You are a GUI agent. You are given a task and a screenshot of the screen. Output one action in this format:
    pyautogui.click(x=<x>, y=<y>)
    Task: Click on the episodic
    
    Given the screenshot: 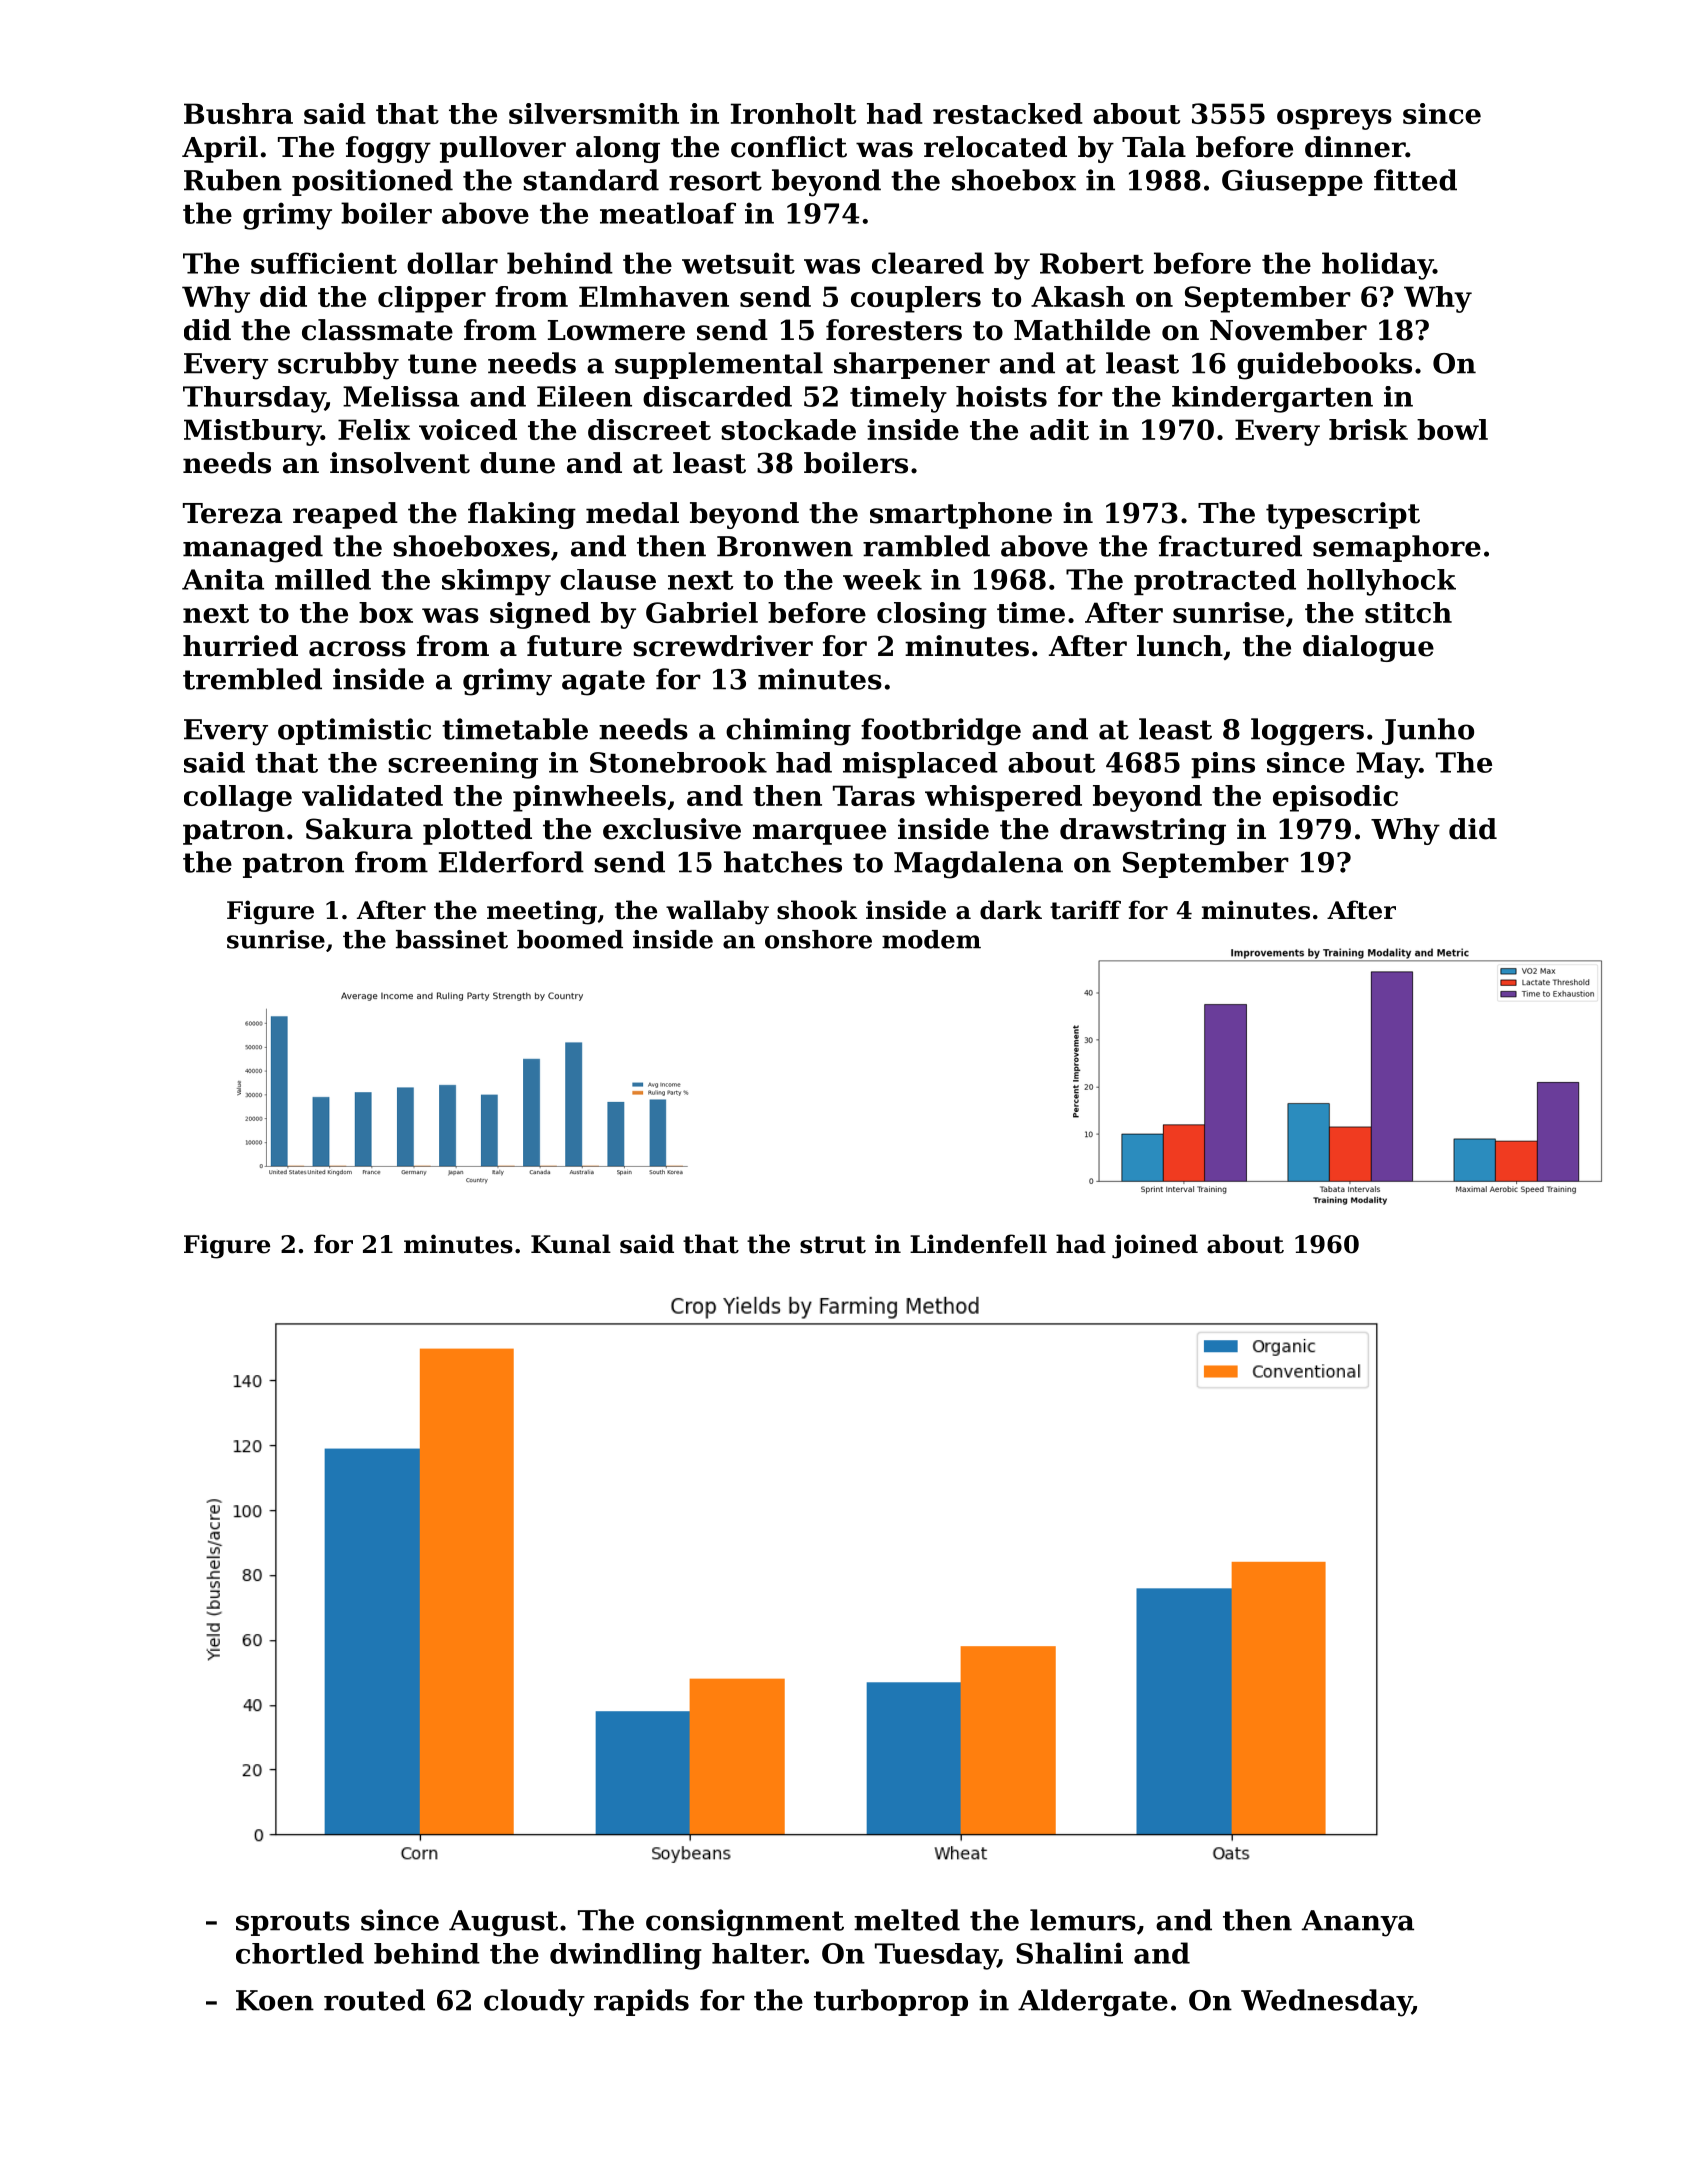 What is the action you would take?
    pyautogui.click(x=1335, y=798)
